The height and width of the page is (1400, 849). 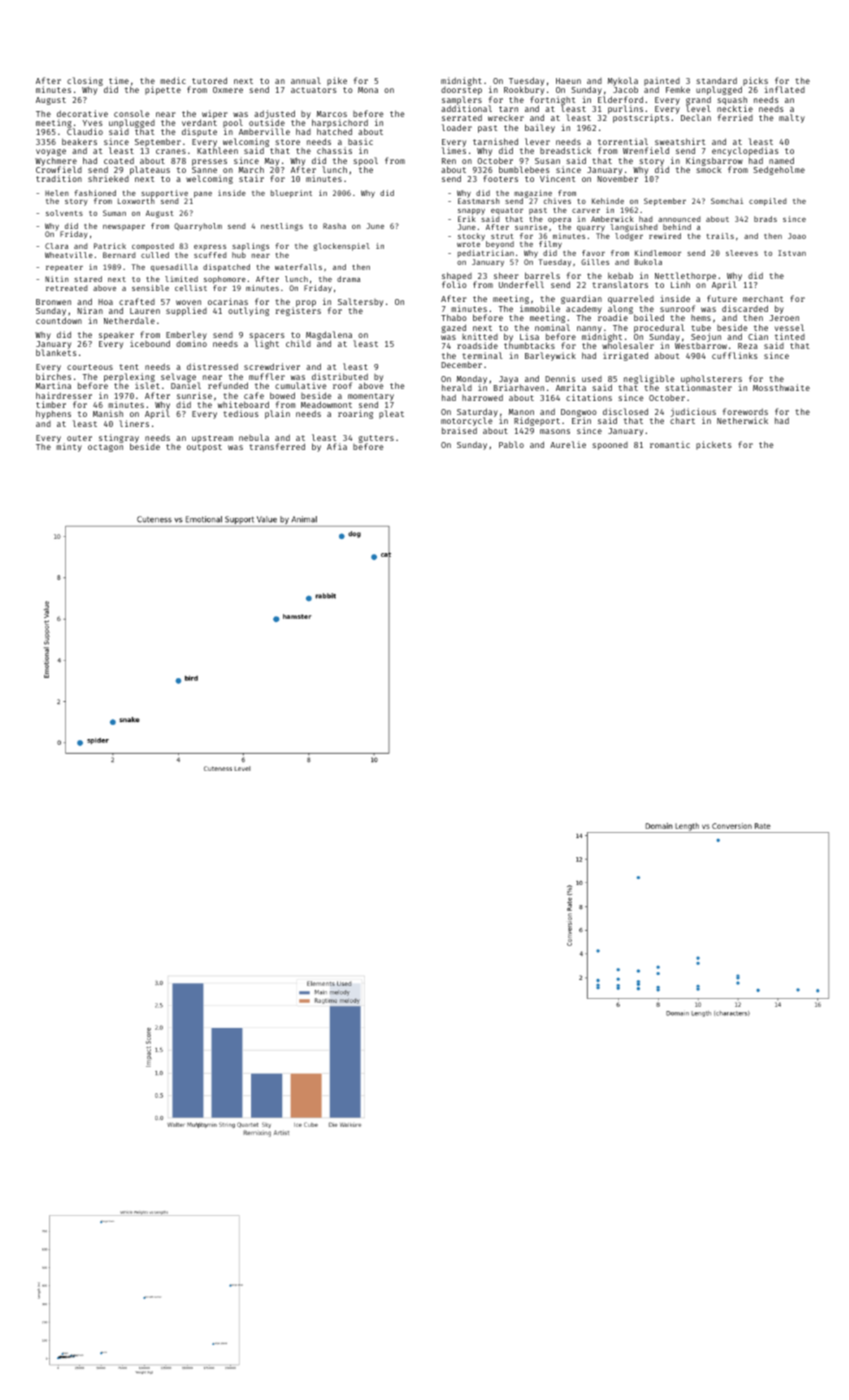 What do you see at coordinates (306, 80) in the page?
I see `annual` at bounding box center [306, 80].
